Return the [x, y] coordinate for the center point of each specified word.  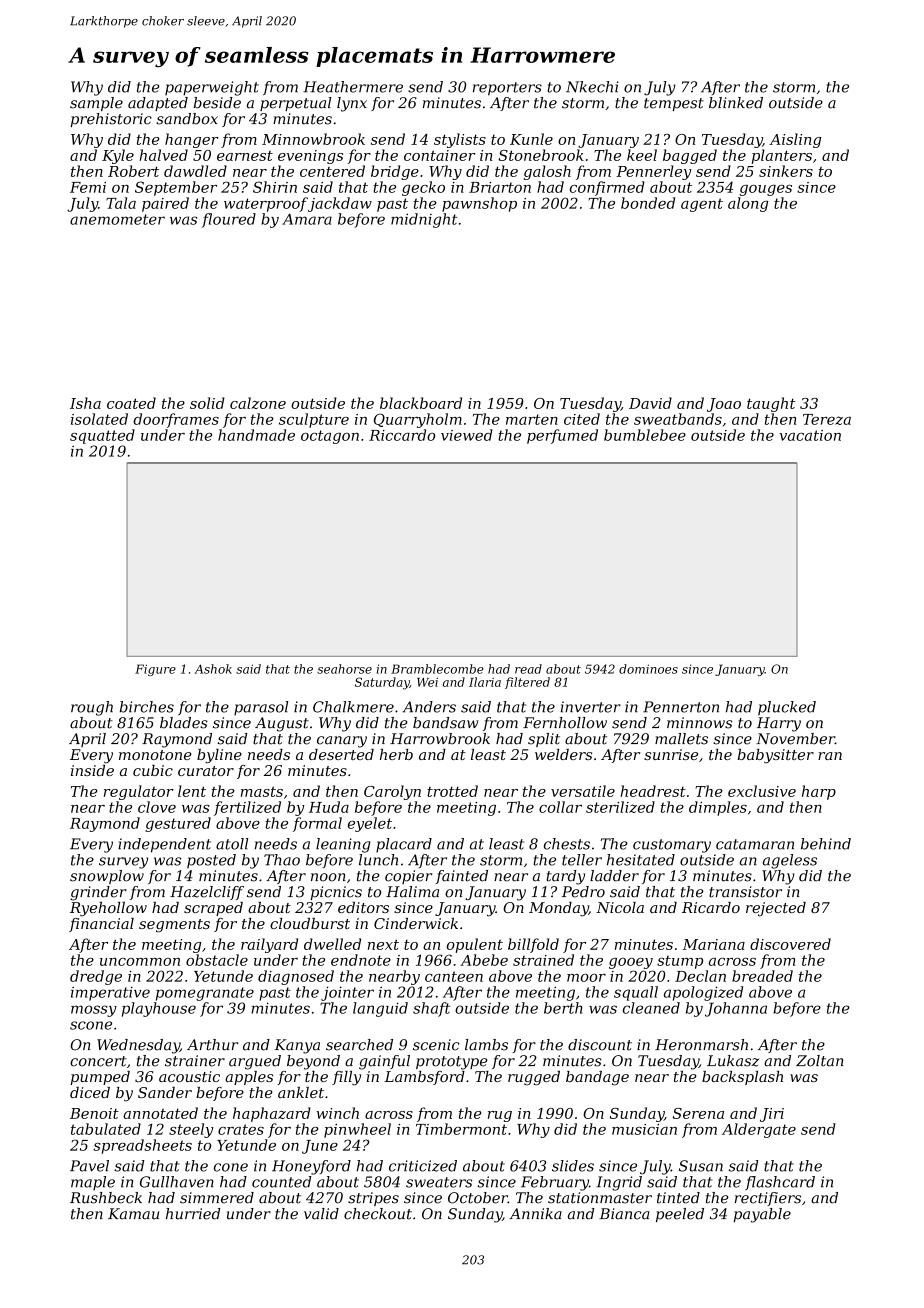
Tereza [827, 419]
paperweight [212, 88]
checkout [378, 1214]
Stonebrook [541, 155]
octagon [330, 437]
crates [241, 1129]
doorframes [176, 420]
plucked [787, 708]
